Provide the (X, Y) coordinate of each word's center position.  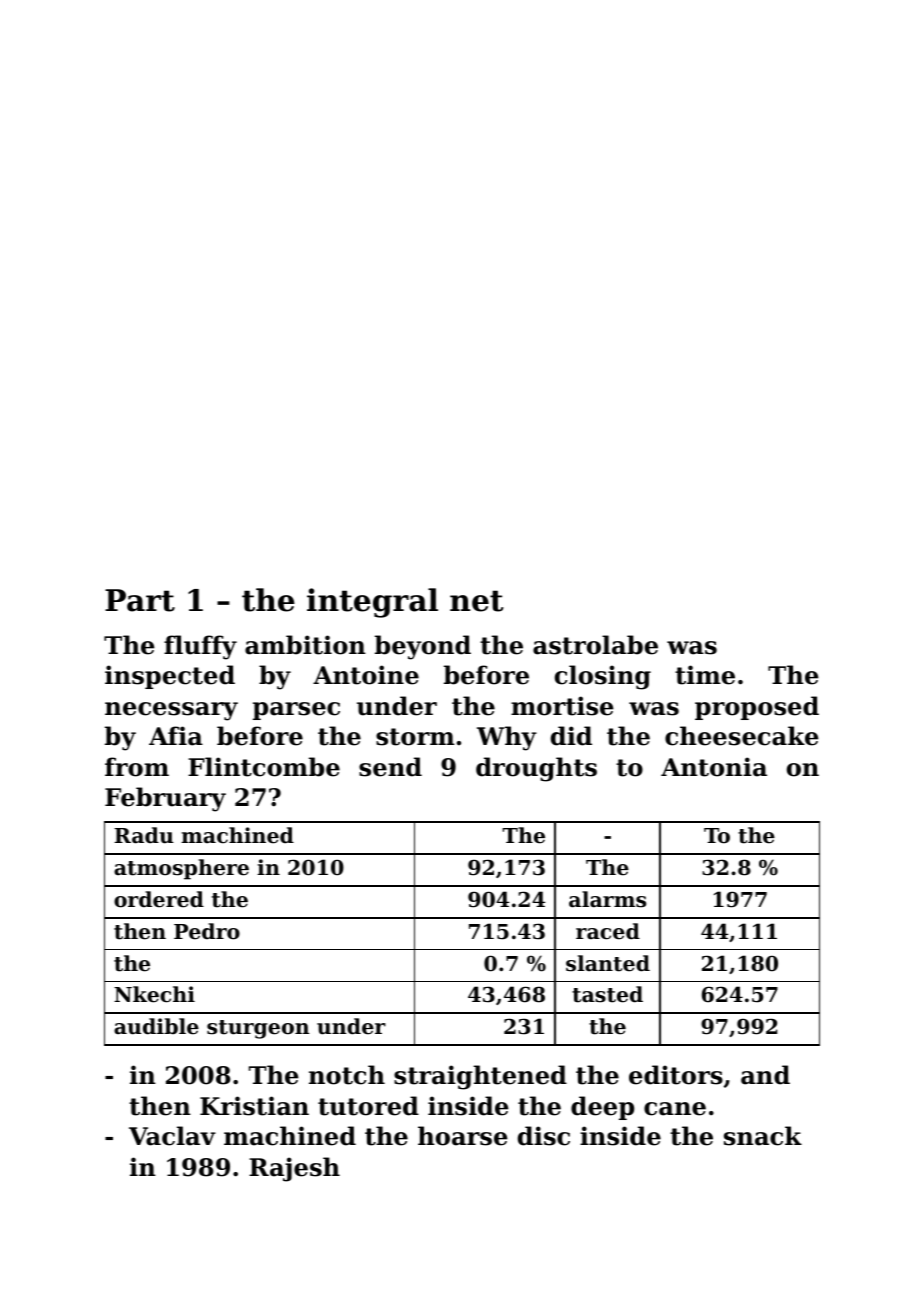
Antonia (714, 767)
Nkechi (154, 994)
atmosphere (181, 869)
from (137, 767)
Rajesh (294, 1169)
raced (608, 931)
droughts (536, 769)
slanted (608, 963)
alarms (607, 899)
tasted (607, 994)
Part (140, 600)
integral (372, 603)
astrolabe (595, 645)
